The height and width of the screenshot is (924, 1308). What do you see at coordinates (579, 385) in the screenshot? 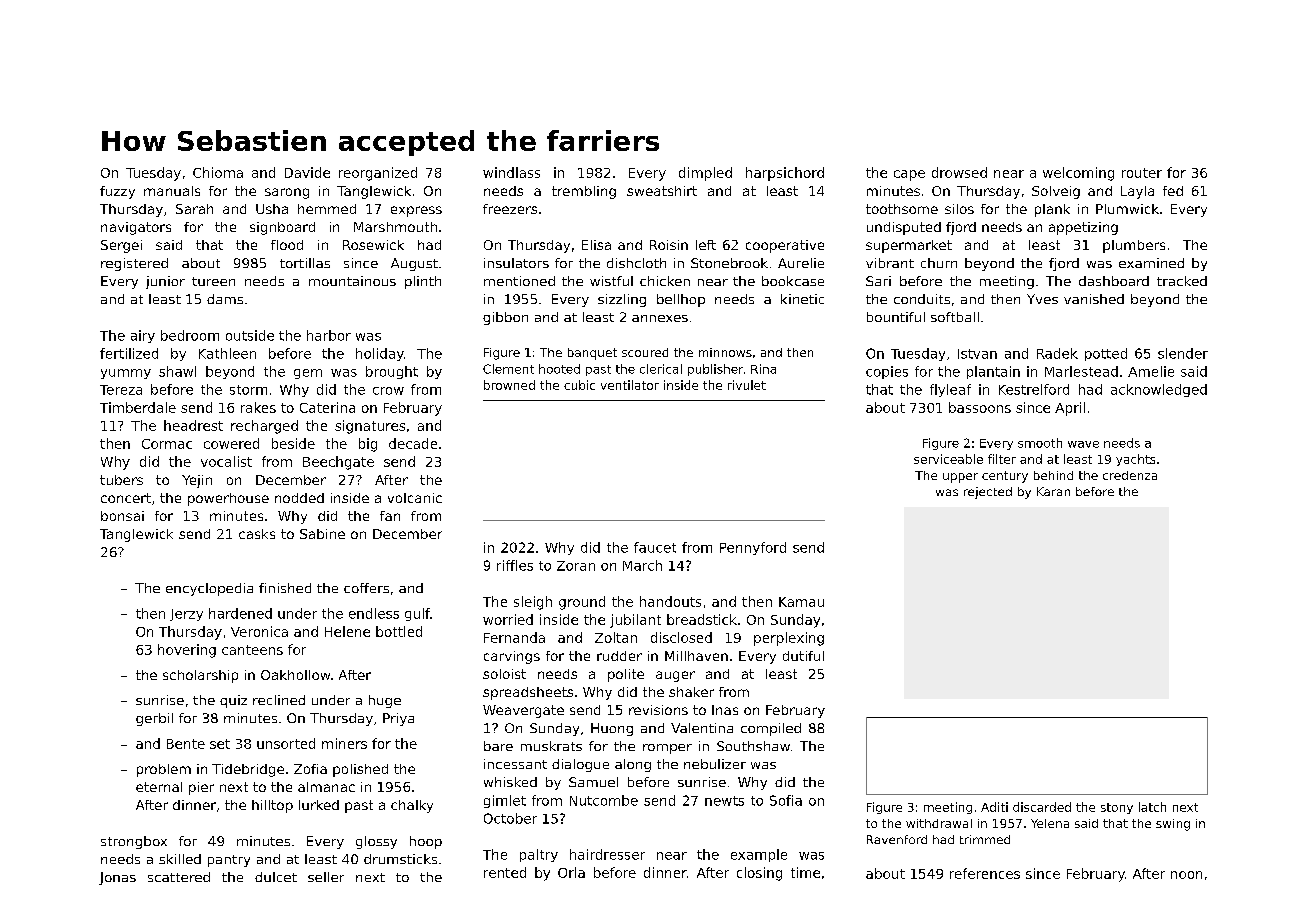
I see `cubic` at bounding box center [579, 385].
